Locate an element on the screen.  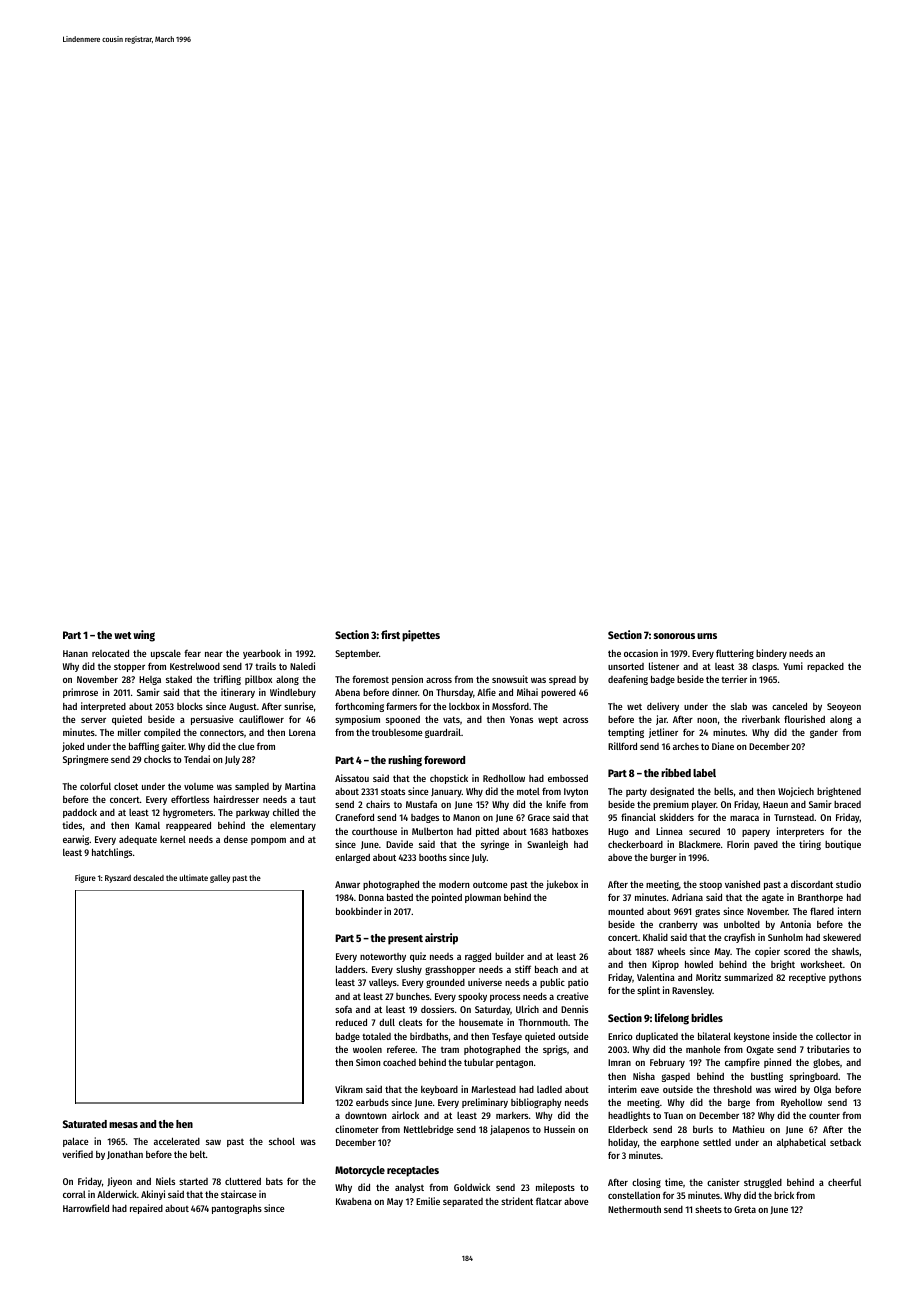
Aissatou is located at coordinates (352, 778).
